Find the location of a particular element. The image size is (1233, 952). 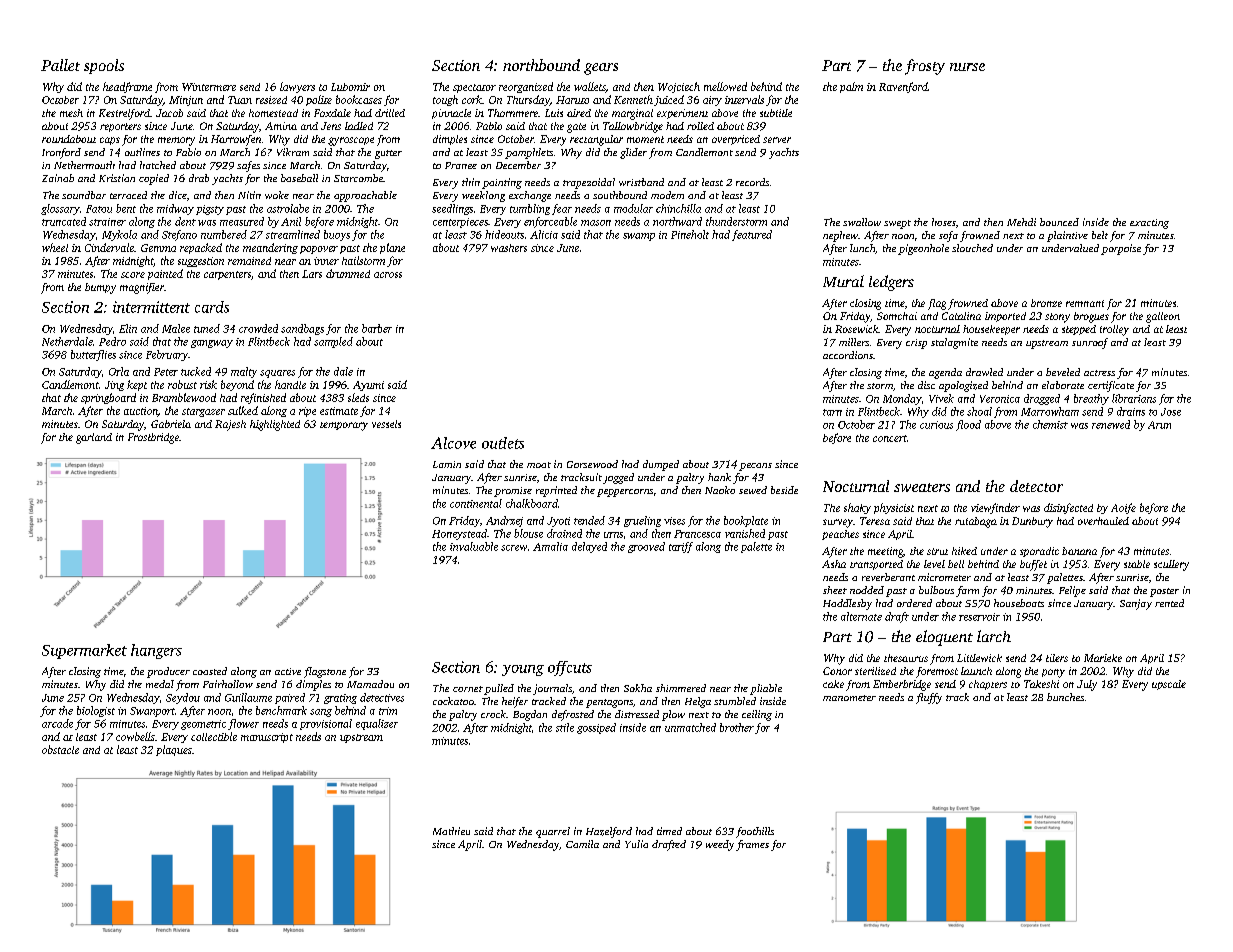

housekeeper is located at coordinates (991, 330).
